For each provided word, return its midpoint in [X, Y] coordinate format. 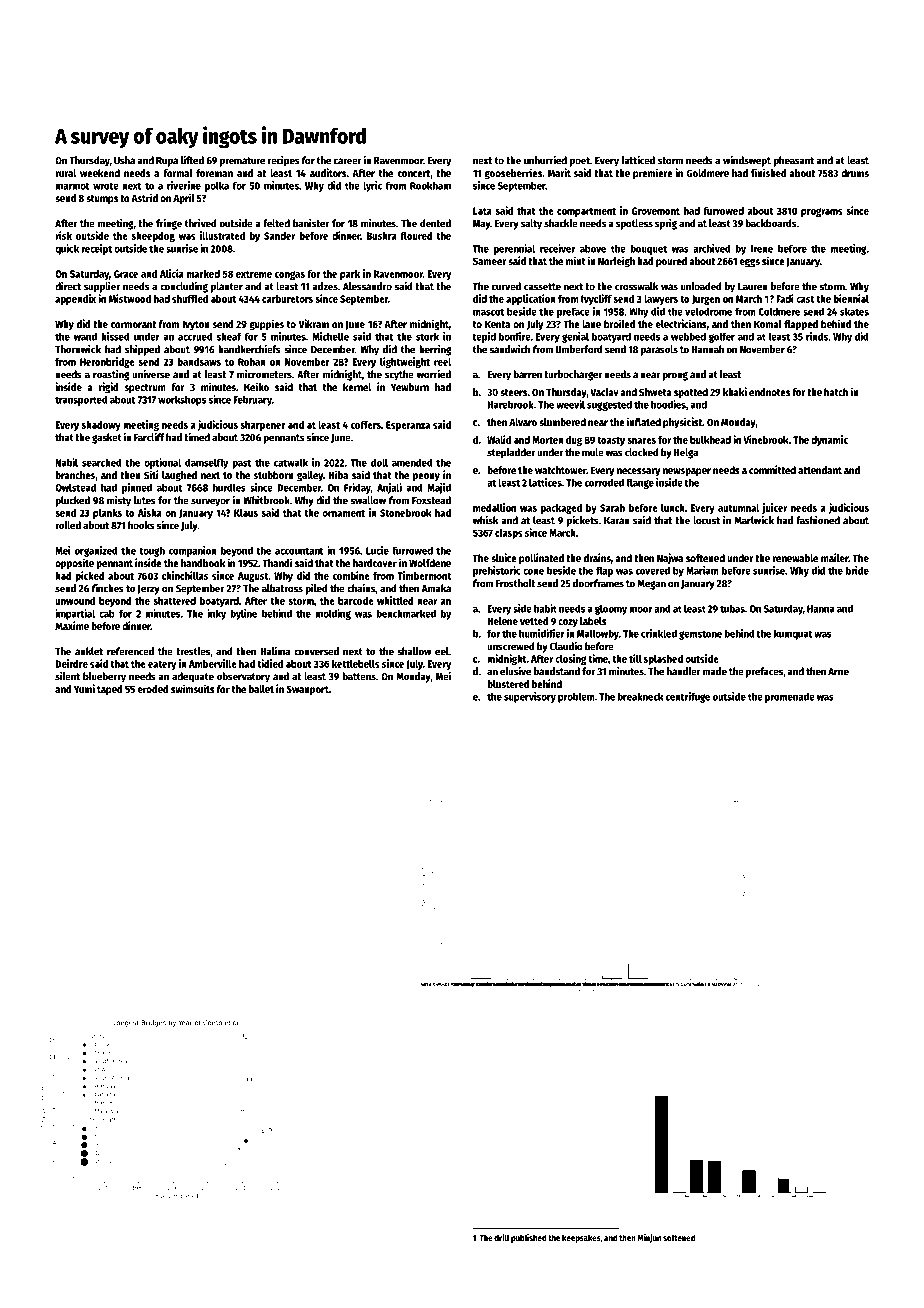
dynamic [829, 440]
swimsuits [193, 688]
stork [427, 336]
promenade [790, 697]
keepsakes [581, 1238]
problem [576, 697]
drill [501, 1237]
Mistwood [130, 298]
